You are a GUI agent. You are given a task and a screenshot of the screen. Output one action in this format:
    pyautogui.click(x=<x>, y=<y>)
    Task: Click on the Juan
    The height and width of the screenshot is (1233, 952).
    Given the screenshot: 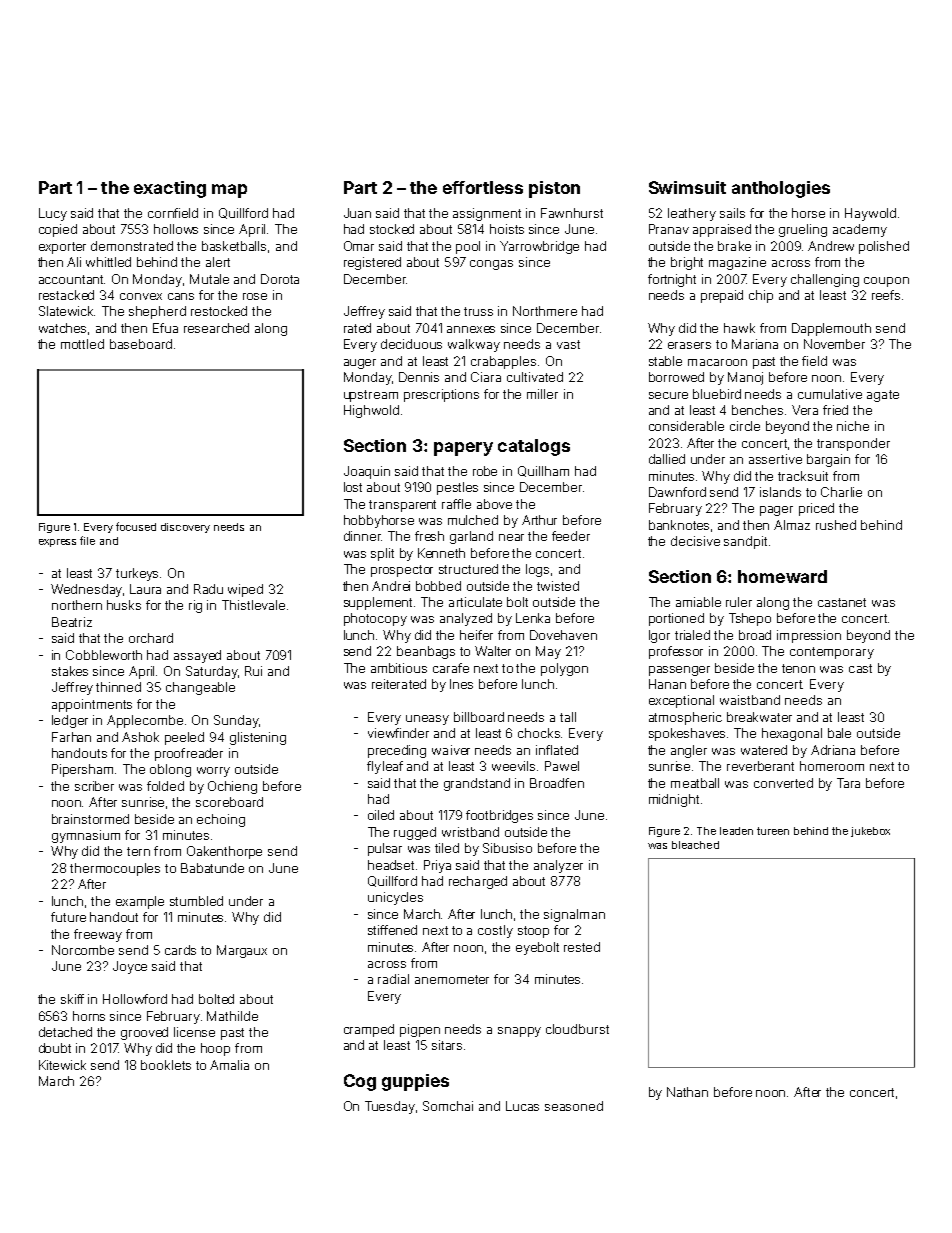 What is the action you would take?
    pyautogui.click(x=357, y=213)
